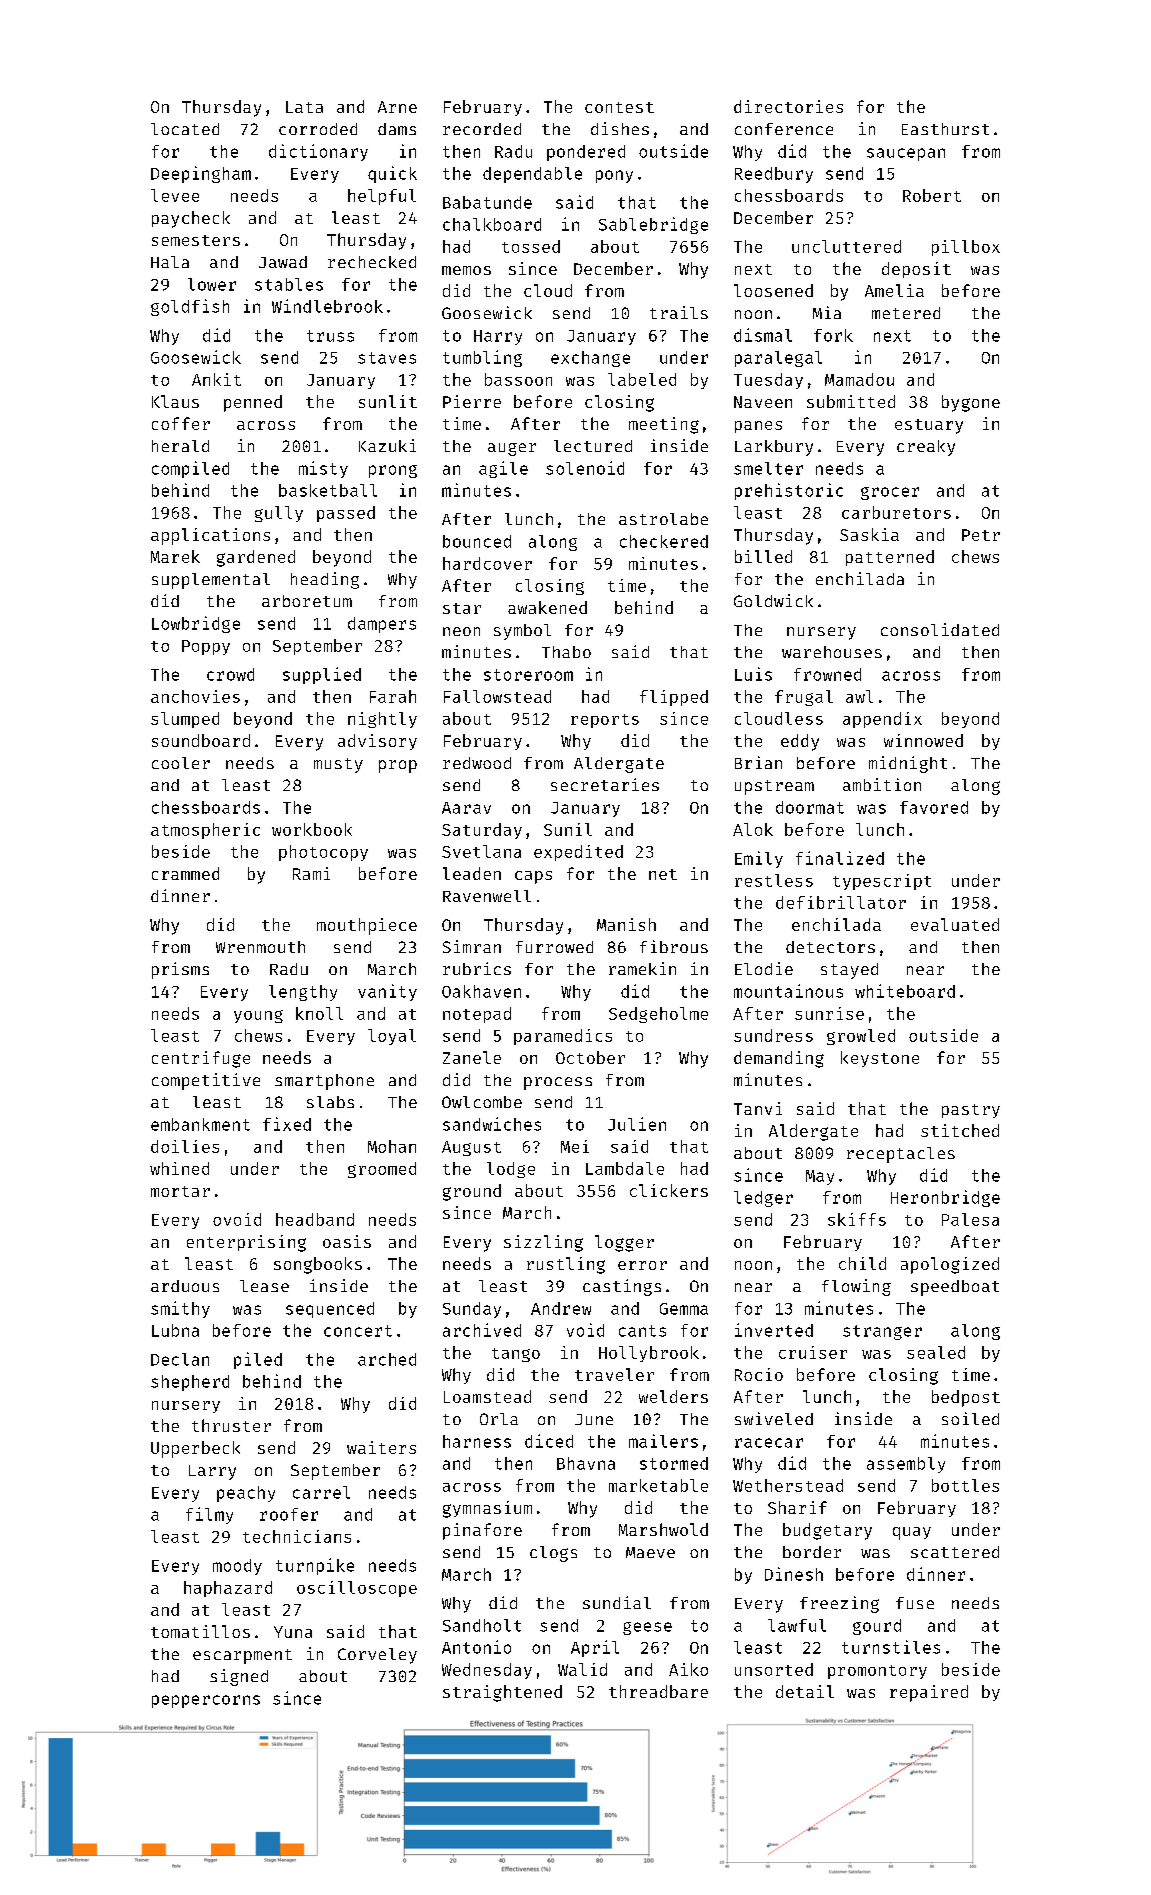 Image resolution: width=1151 pixels, height=1895 pixels. I want to click on Corveley, so click(377, 1656).
